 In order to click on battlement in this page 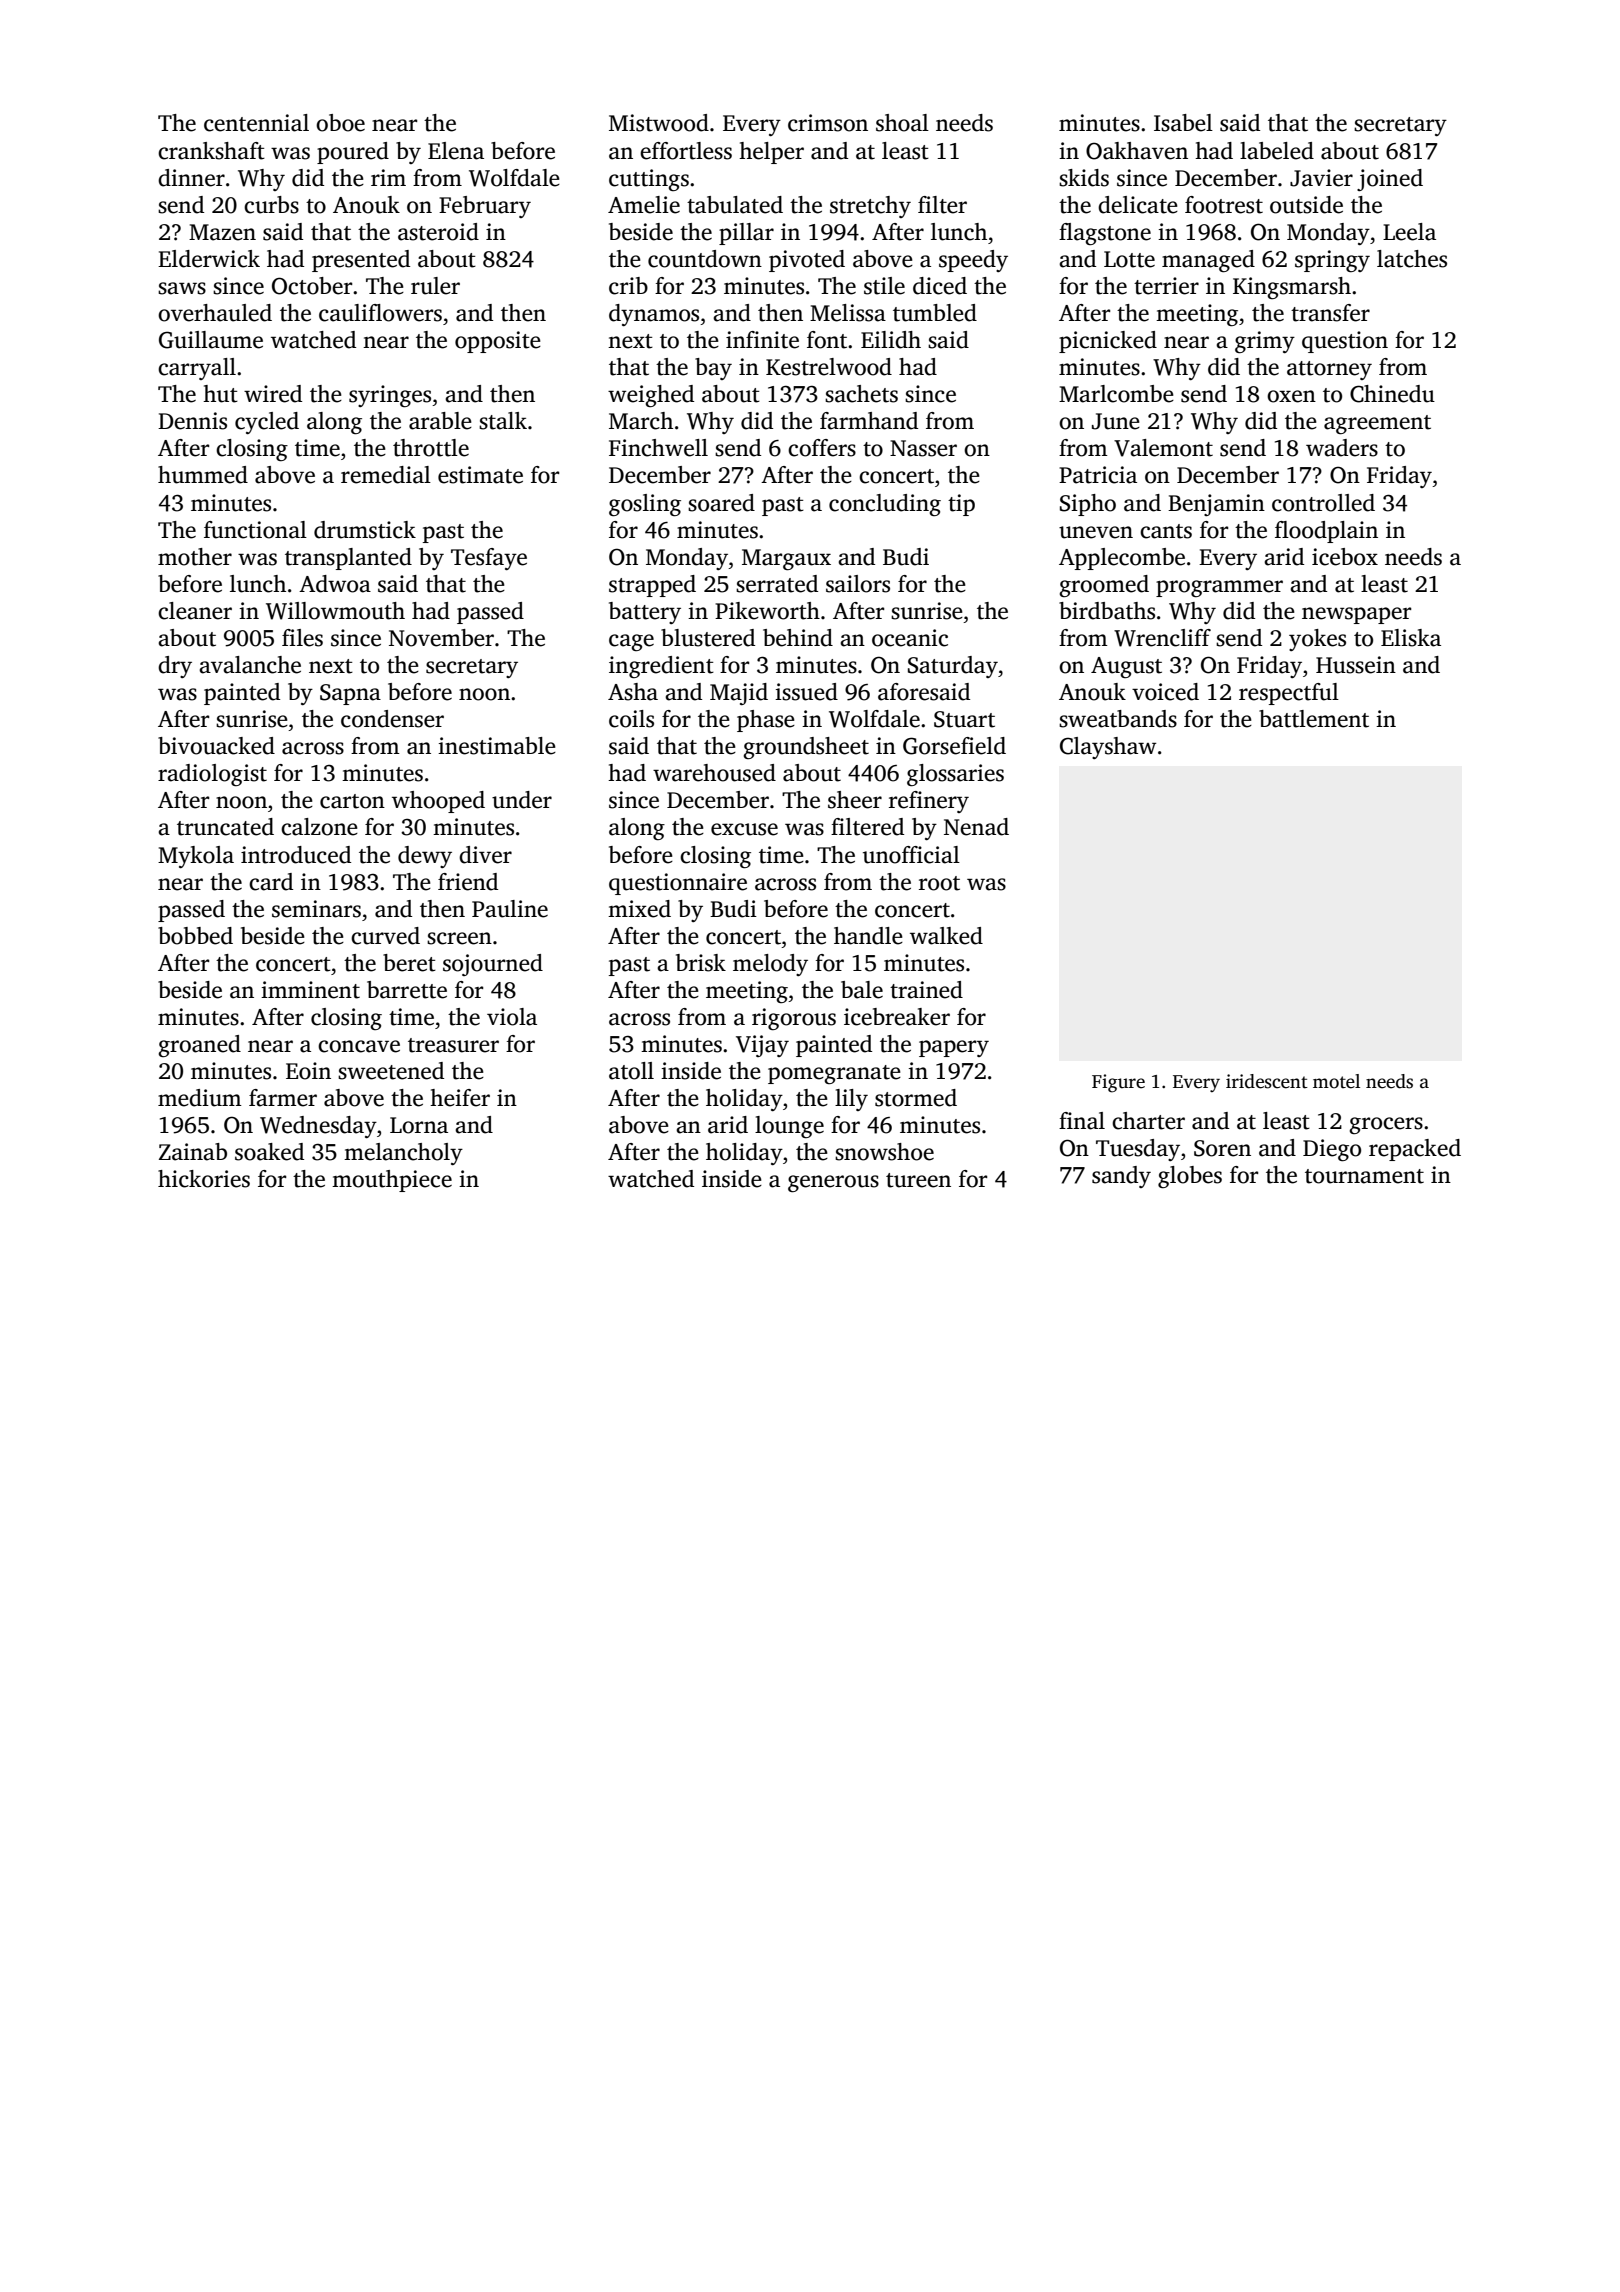, I will do `click(1314, 719)`.
